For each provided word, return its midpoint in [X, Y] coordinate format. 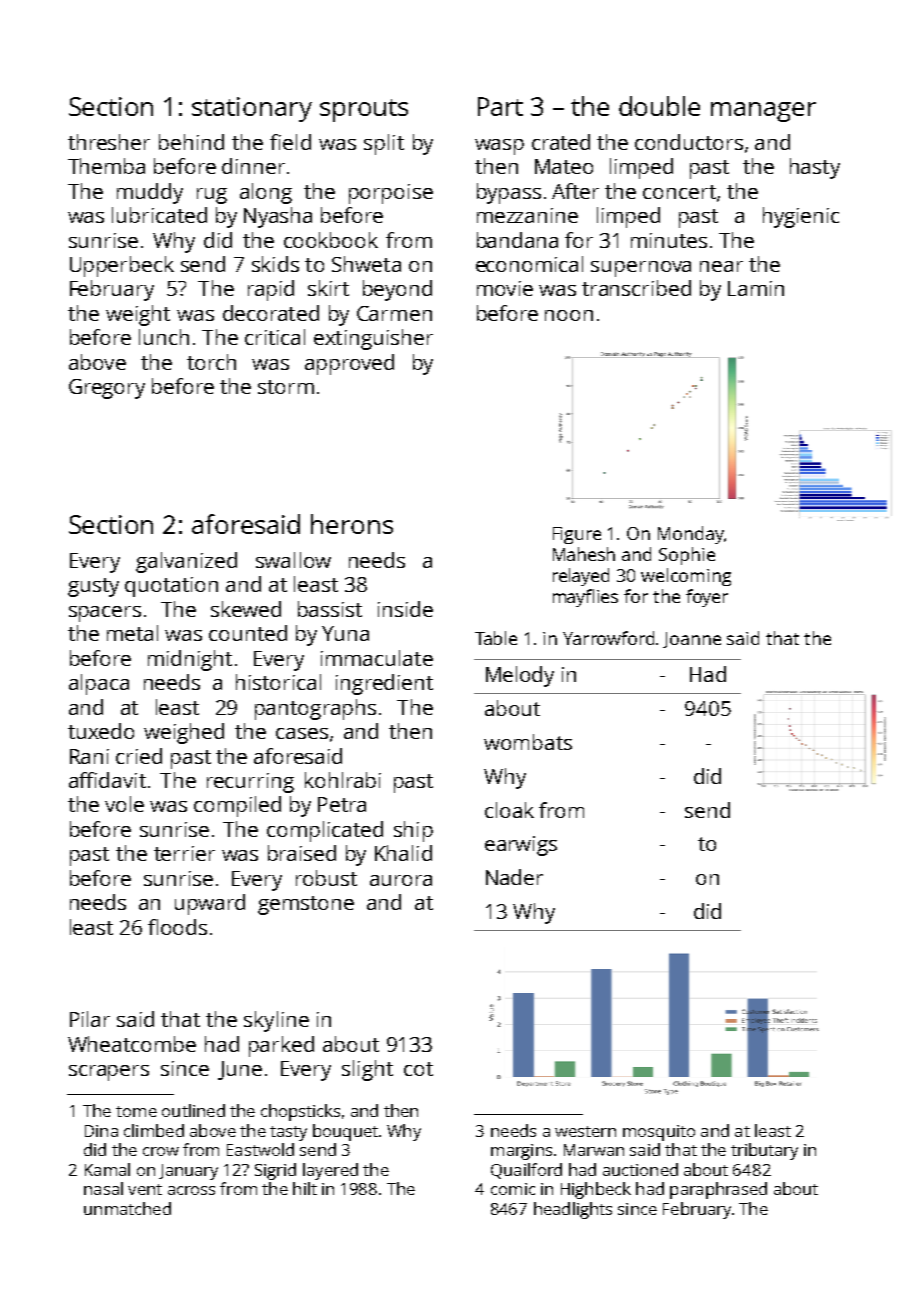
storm [286, 387]
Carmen [394, 313]
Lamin [756, 288]
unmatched [127, 1208]
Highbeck [596, 1190]
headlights [573, 1210]
